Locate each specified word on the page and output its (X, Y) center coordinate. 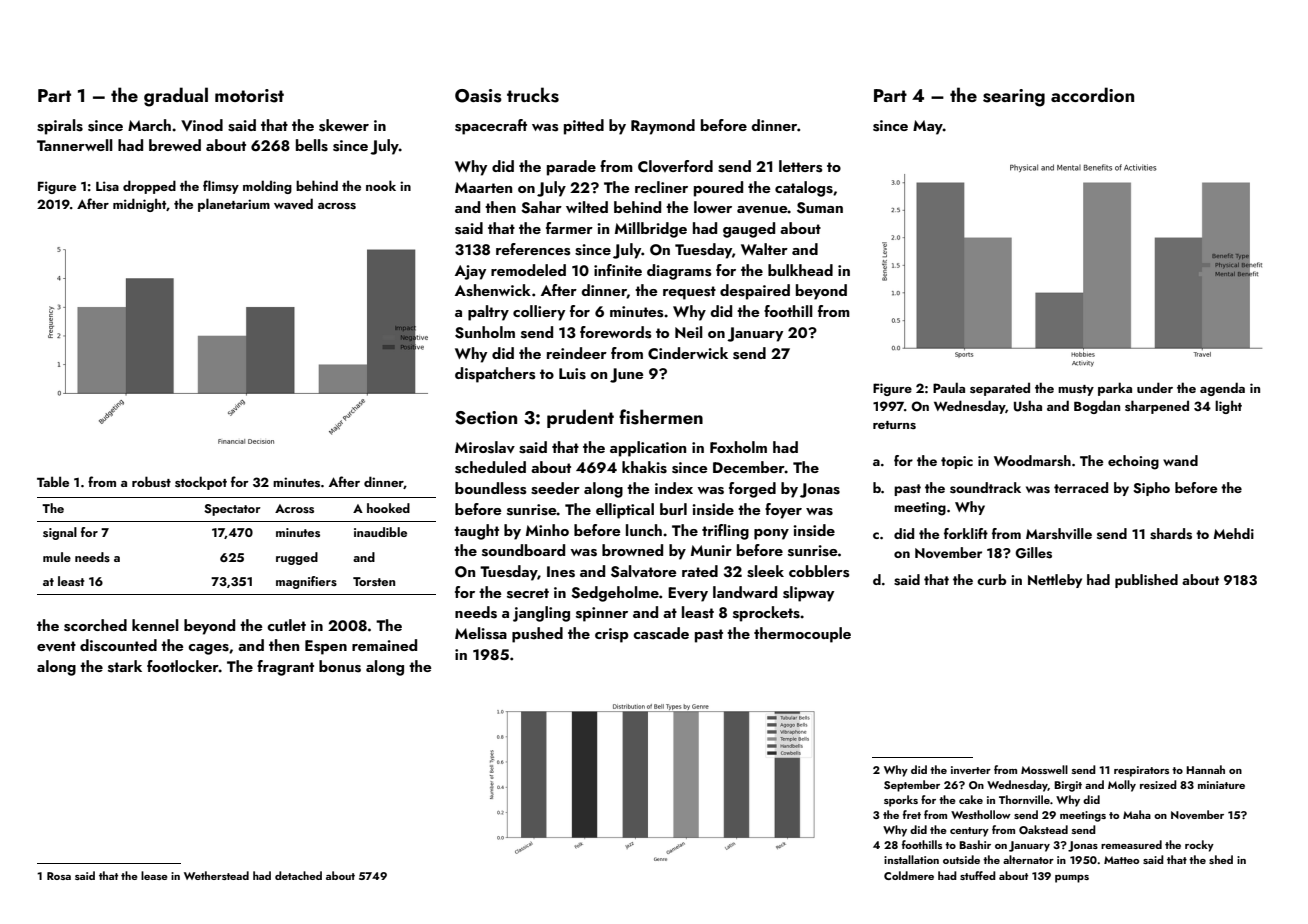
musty (1076, 390)
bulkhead (800, 270)
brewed (175, 145)
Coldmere (909, 875)
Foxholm (738, 447)
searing (1014, 98)
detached (298, 875)
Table (53, 481)
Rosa (59, 876)
